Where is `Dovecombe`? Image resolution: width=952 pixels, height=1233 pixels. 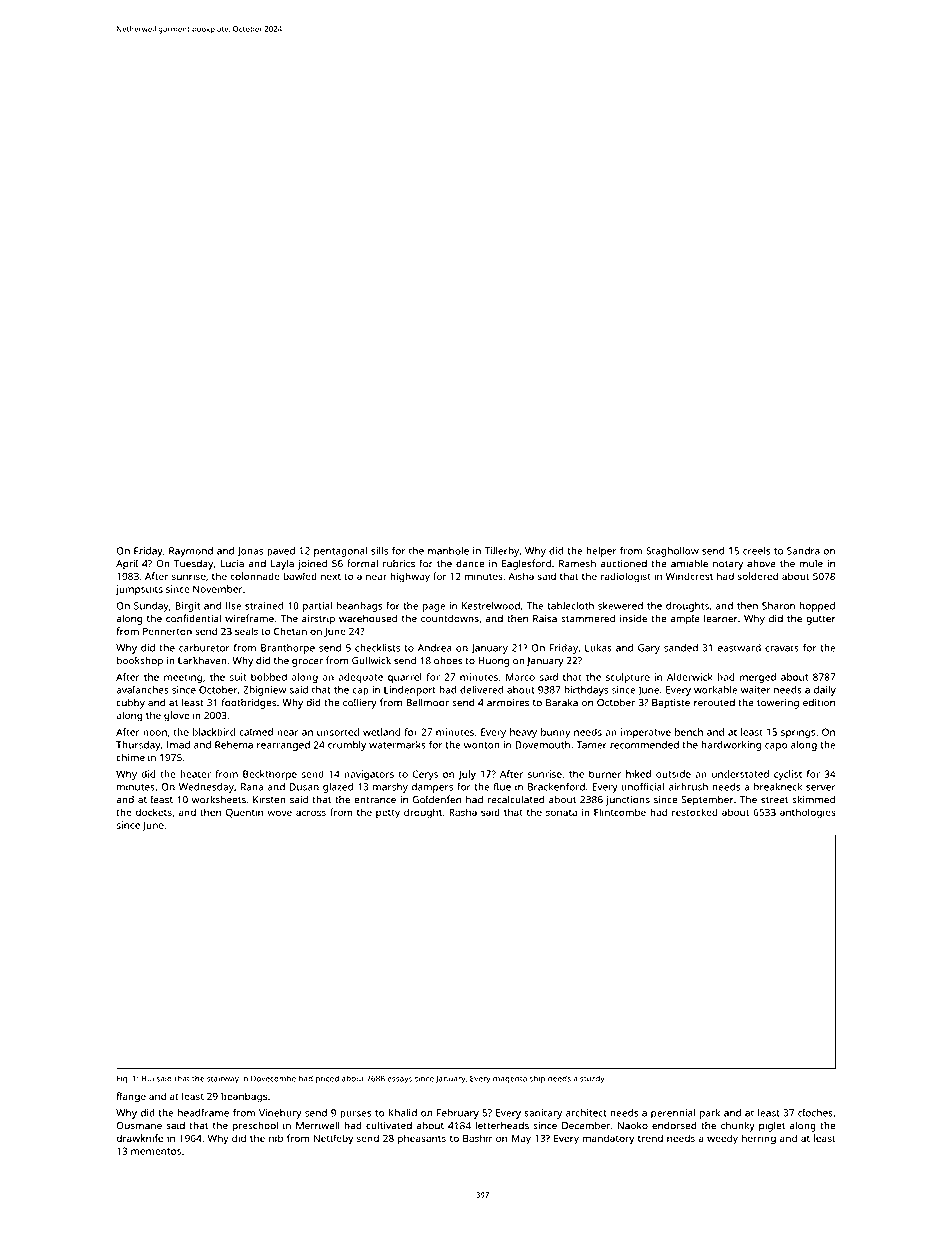 Dovecombe is located at coordinates (273, 1078).
